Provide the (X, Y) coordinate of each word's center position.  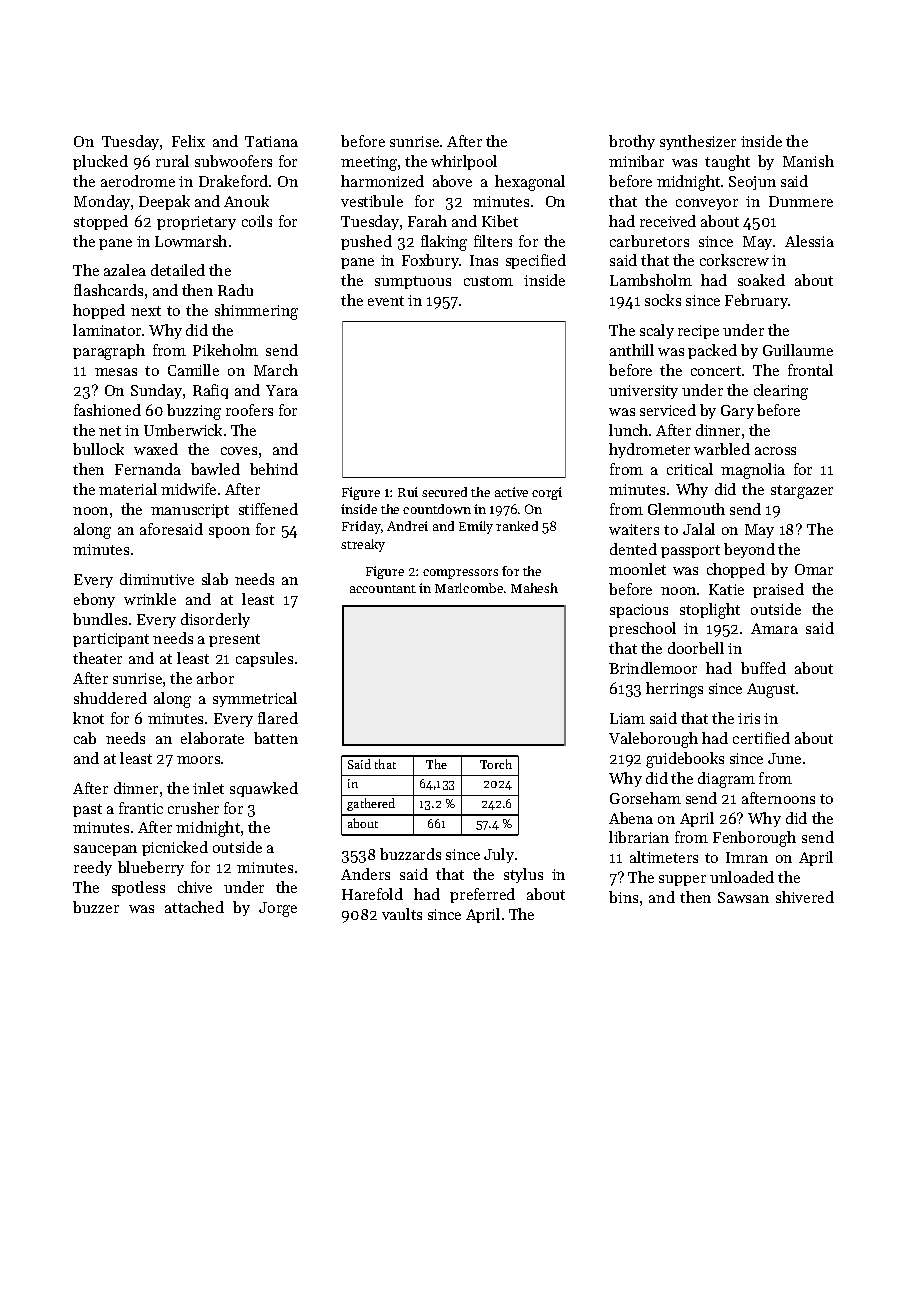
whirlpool (464, 162)
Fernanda (148, 469)
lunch (628, 430)
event (386, 301)
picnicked (175, 848)
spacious (639, 611)
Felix (188, 141)
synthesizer (698, 142)
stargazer (802, 492)
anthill (632, 350)
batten (276, 738)
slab (215, 579)
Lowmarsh (191, 241)
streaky (363, 545)
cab (85, 738)
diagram (726, 780)
